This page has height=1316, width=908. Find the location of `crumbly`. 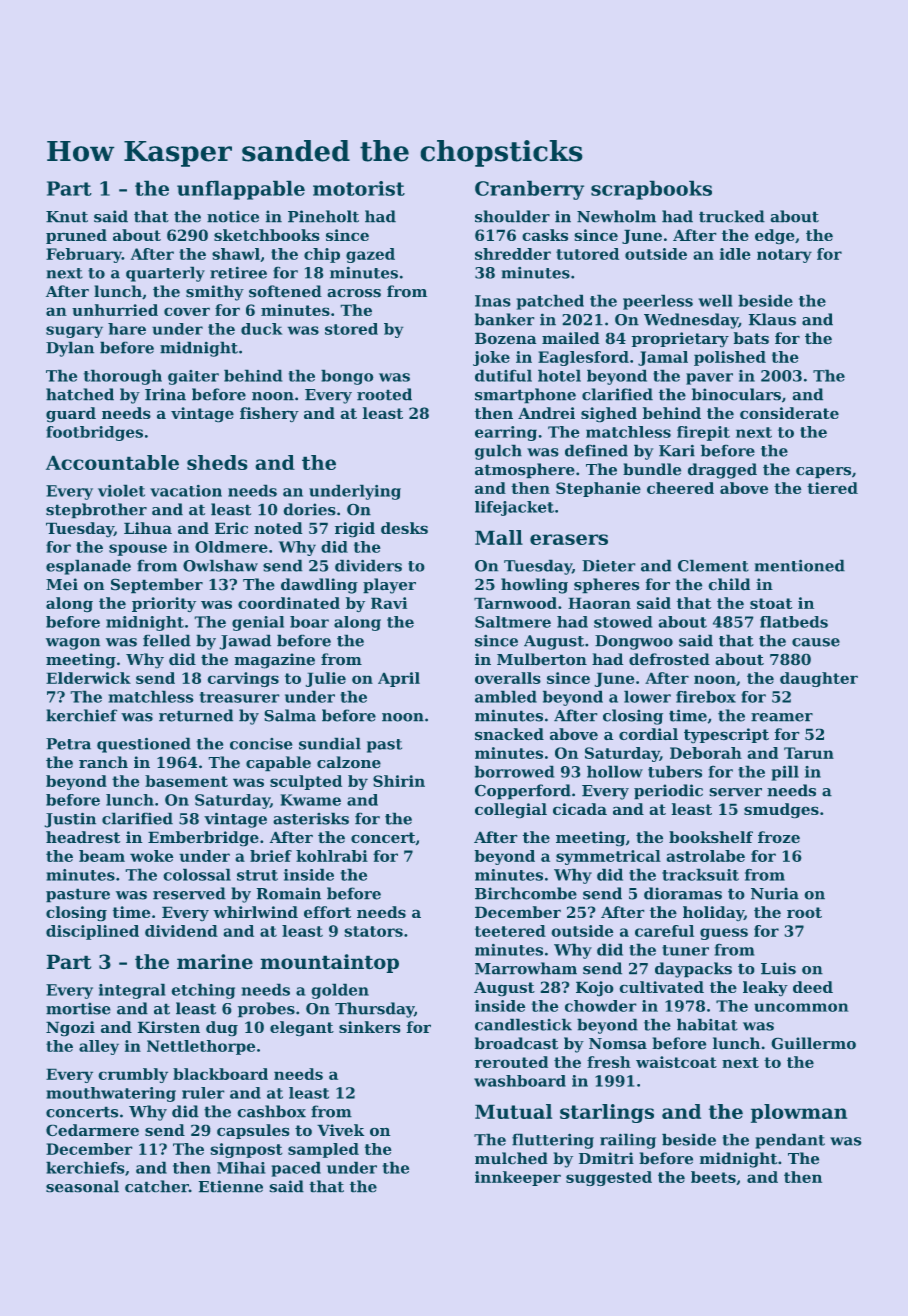

crumbly is located at coordinates (133, 1075).
